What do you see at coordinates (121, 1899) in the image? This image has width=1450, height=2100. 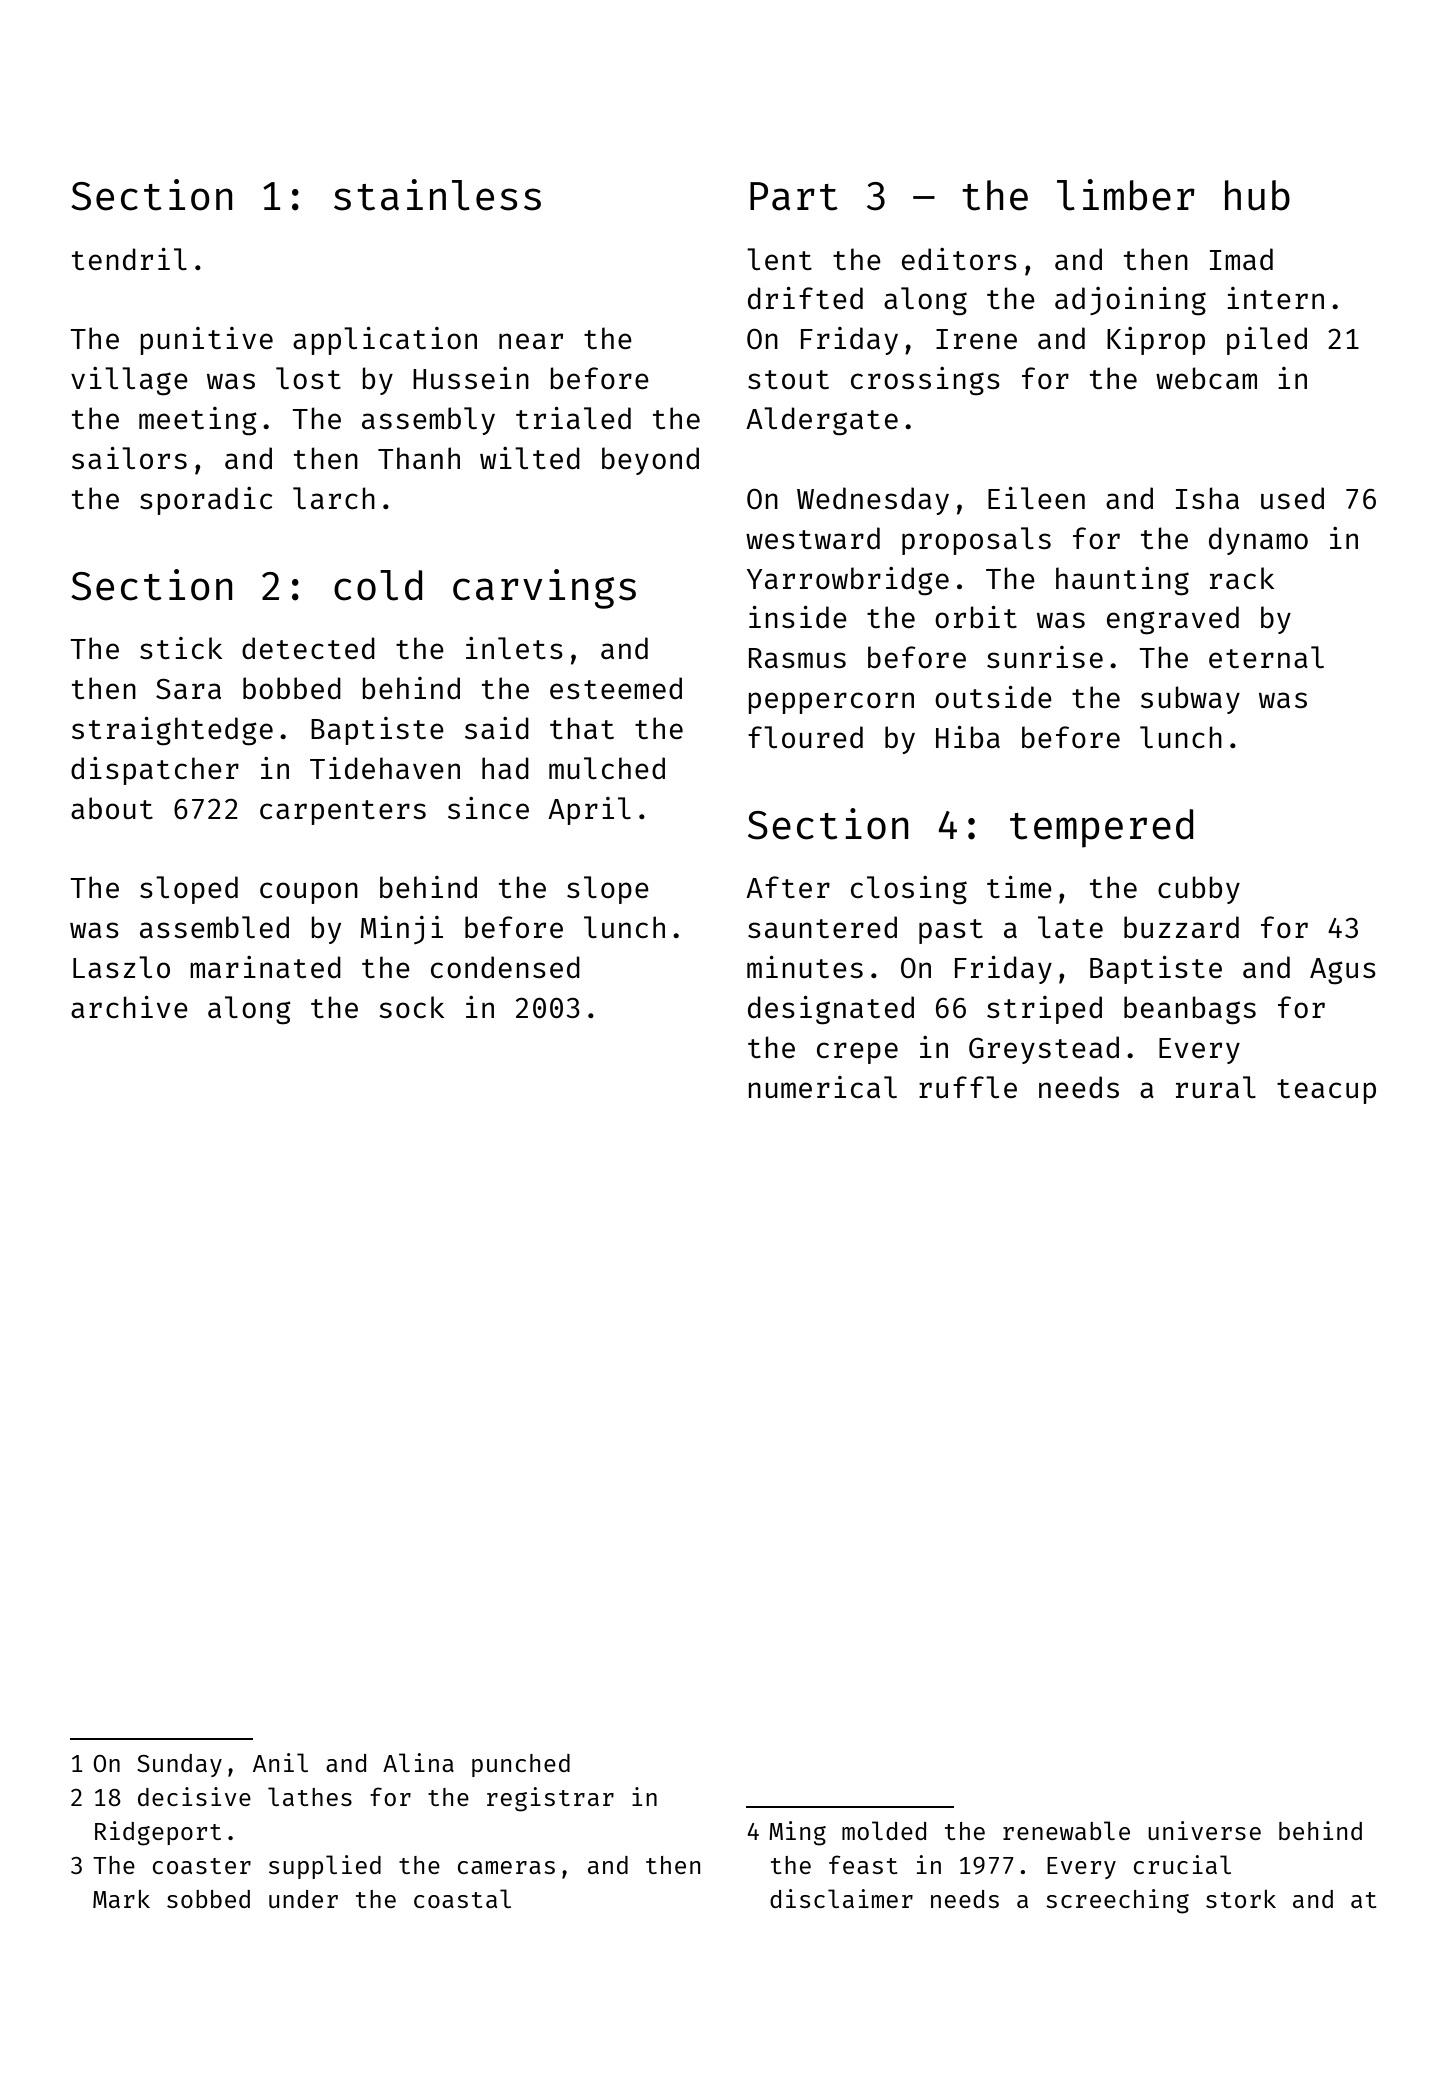 I see `Mark` at bounding box center [121, 1899].
